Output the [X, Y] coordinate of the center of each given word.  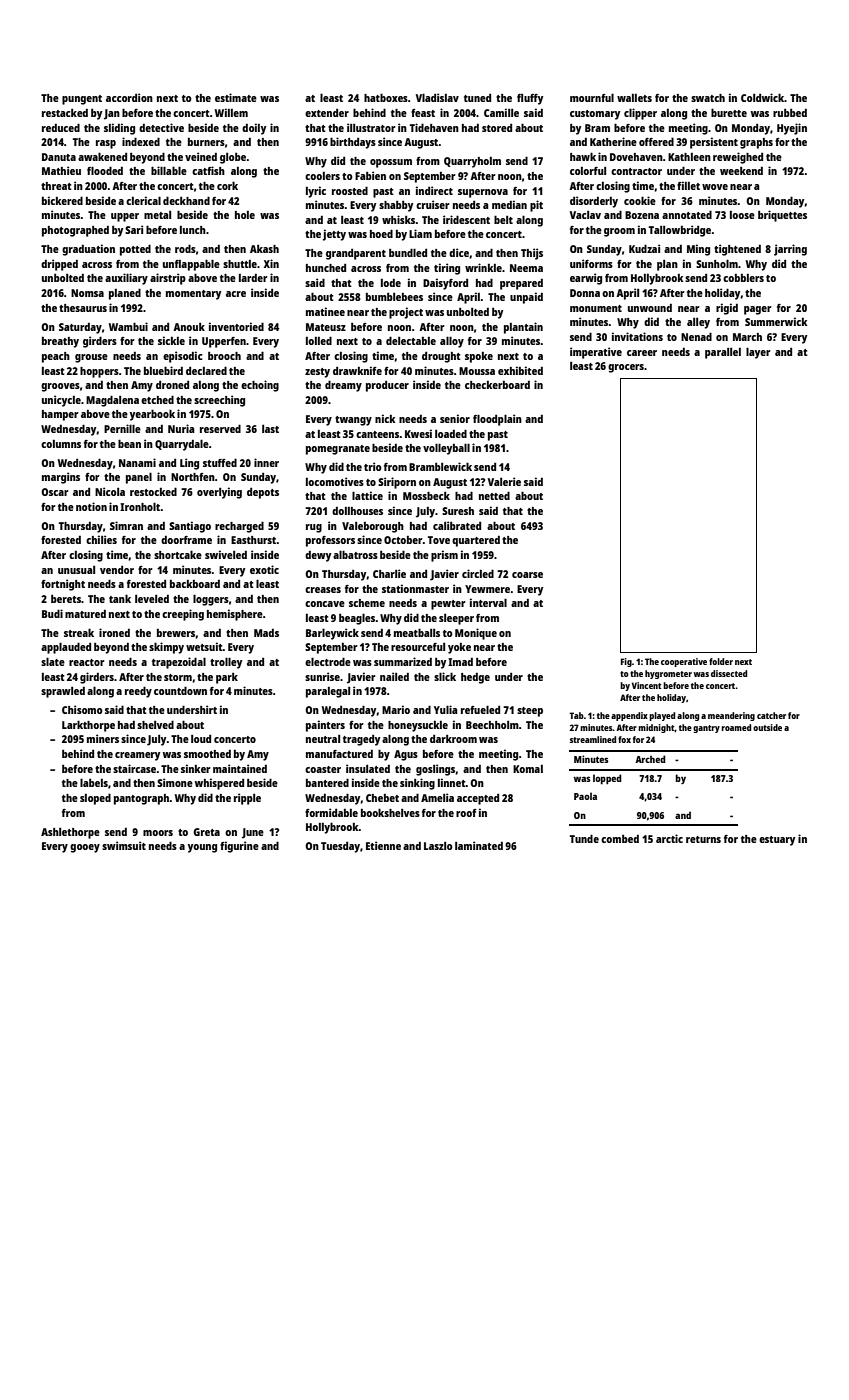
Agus [406, 755]
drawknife [357, 370]
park [227, 678]
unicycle [61, 401]
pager [758, 310]
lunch [193, 230]
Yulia [446, 709]
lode [391, 283]
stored [497, 128]
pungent [82, 100]
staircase [134, 768]
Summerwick [776, 321]
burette [729, 112]
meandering [731, 716]
